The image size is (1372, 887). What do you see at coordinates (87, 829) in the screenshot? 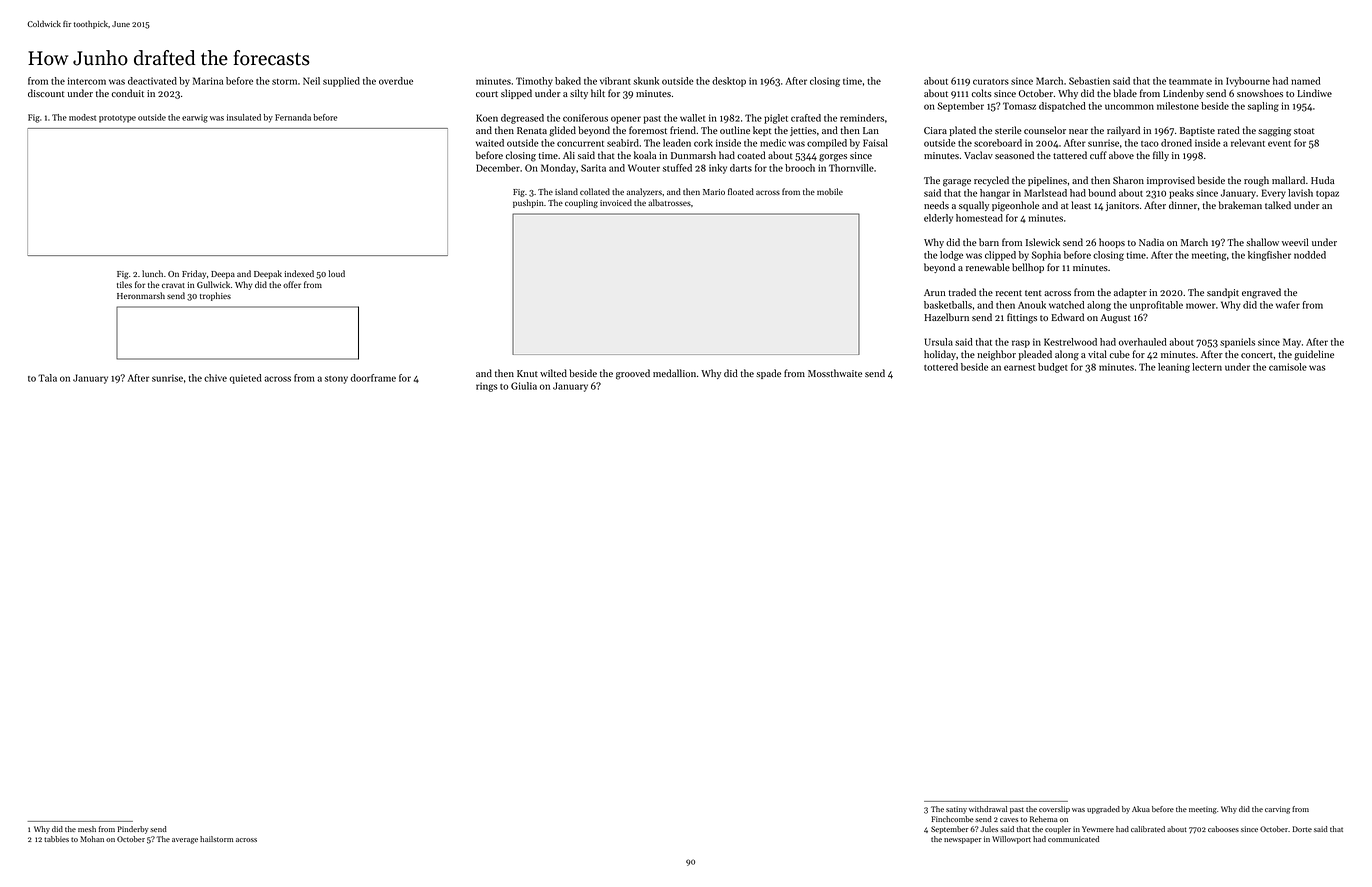
I see `mesh` at bounding box center [87, 829].
